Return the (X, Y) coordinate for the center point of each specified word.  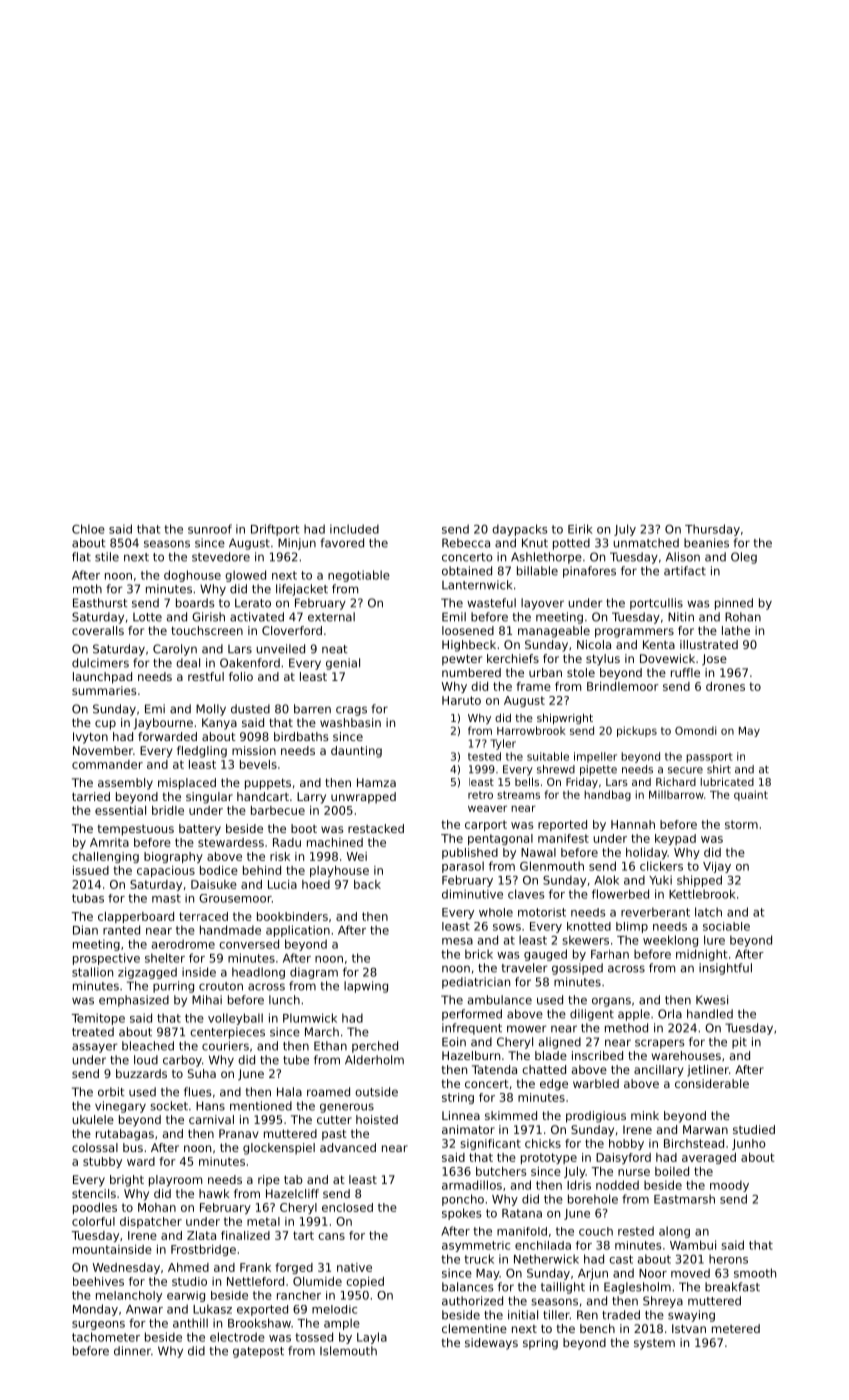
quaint (751, 795)
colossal (95, 1147)
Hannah (633, 824)
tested (484, 756)
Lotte (147, 617)
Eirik (580, 529)
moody (729, 1186)
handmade (230, 930)
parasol (463, 867)
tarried (91, 796)
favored (342, 543)
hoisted (377, 1119)
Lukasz (212, 1309)
